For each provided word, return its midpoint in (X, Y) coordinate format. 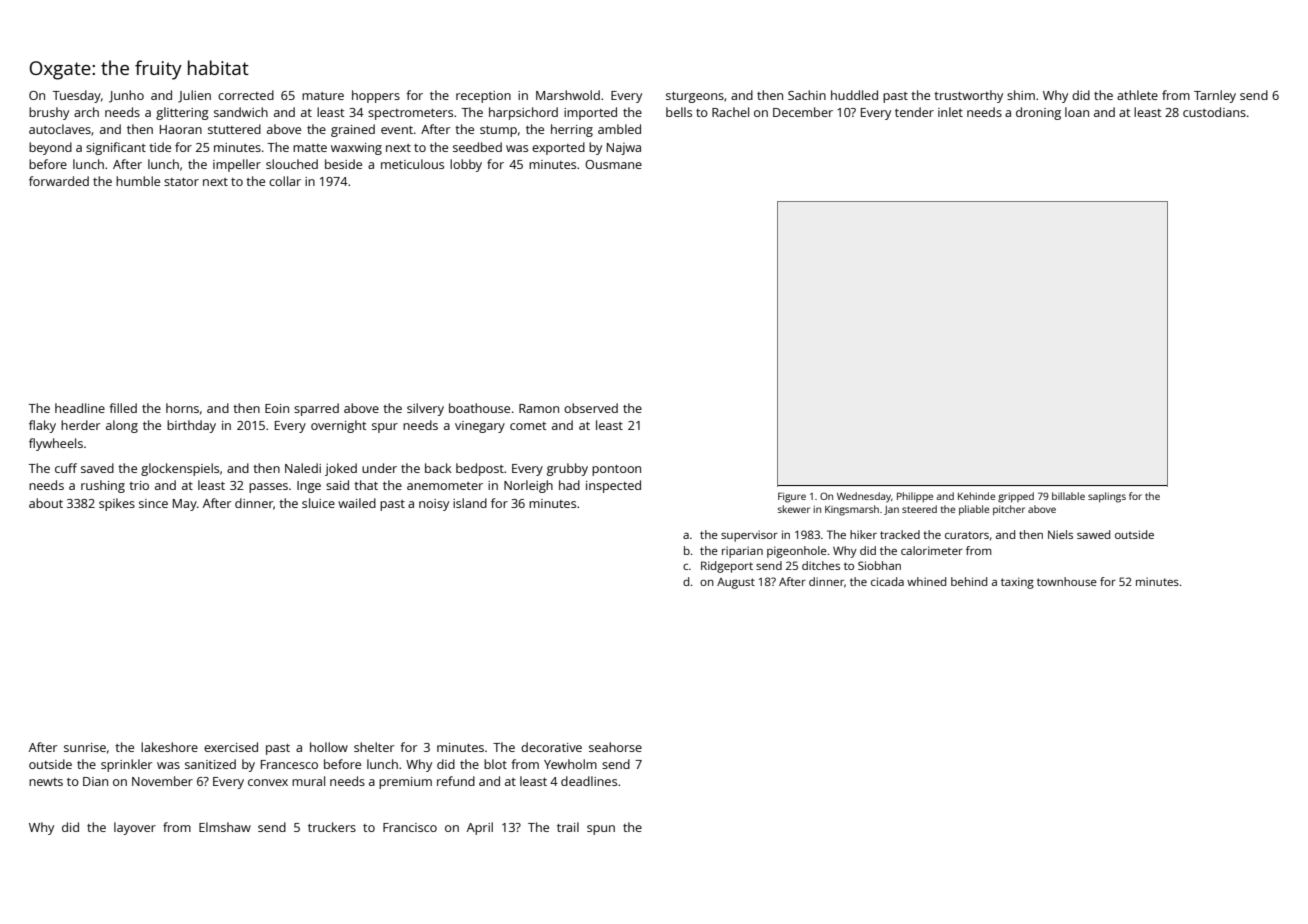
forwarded (59, 181)
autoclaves (60, 129)
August (736, 583)
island (470, 503)
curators (967, 535)
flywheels (56, 444)
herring (572, 130)
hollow (329, 747)
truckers (332, 827)
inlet (950, 112)
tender (914, 112)
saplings (1107, 497)
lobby (466, 165)
